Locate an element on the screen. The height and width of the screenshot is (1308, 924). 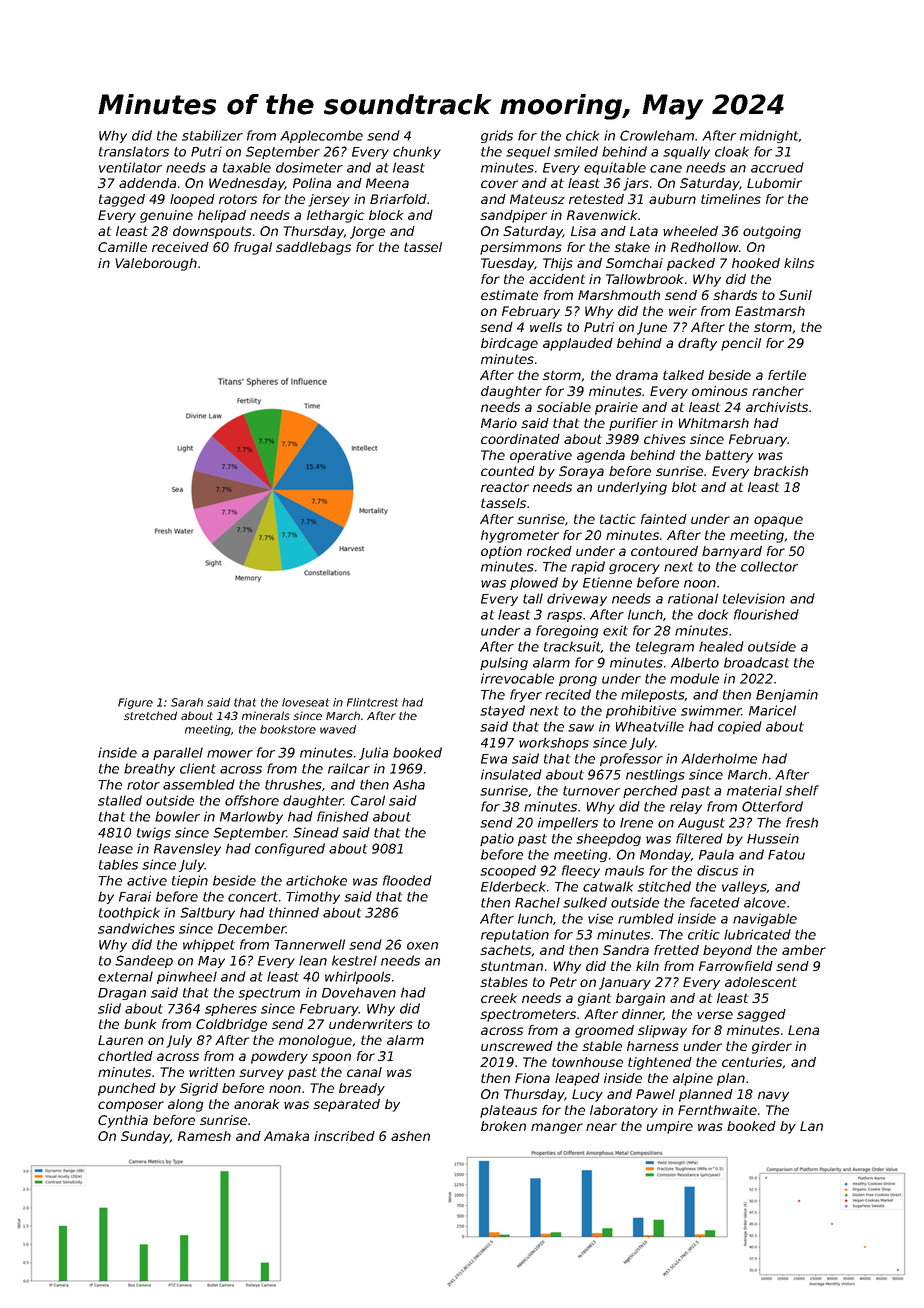
monologue is located at coordinates (315, 1041).
